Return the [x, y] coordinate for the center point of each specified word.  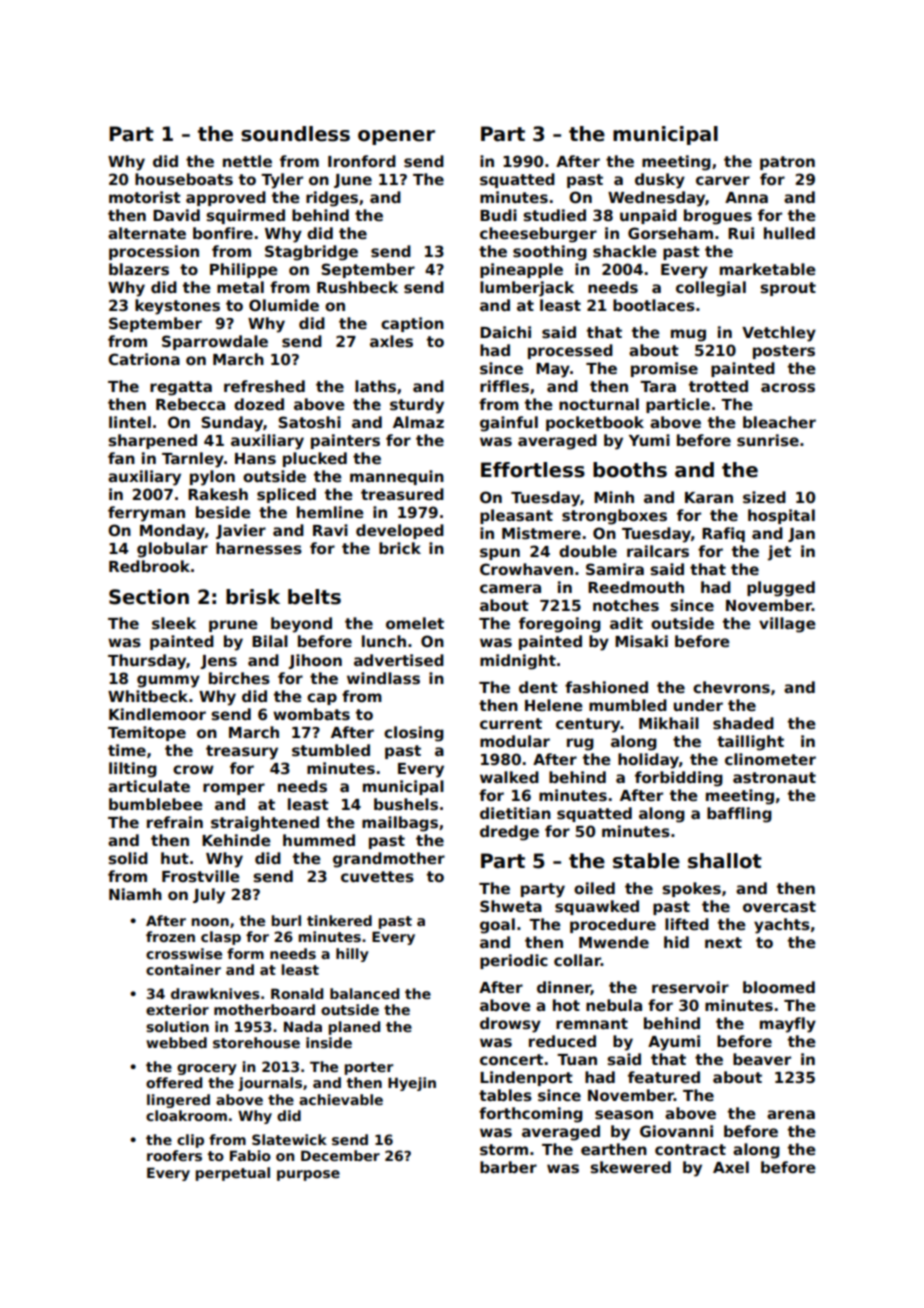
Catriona [144, 359]
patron [787, 163]
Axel [731, 1167]
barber [508, 1167]
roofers [174, 1155]
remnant [592, 1023]
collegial [711, 289]
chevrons [731, 687]
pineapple [521, 270]
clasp [221, 938]
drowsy [510, 1025]
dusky [660, 181]
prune [233, 626]
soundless [295, 134]
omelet [415, 623]
